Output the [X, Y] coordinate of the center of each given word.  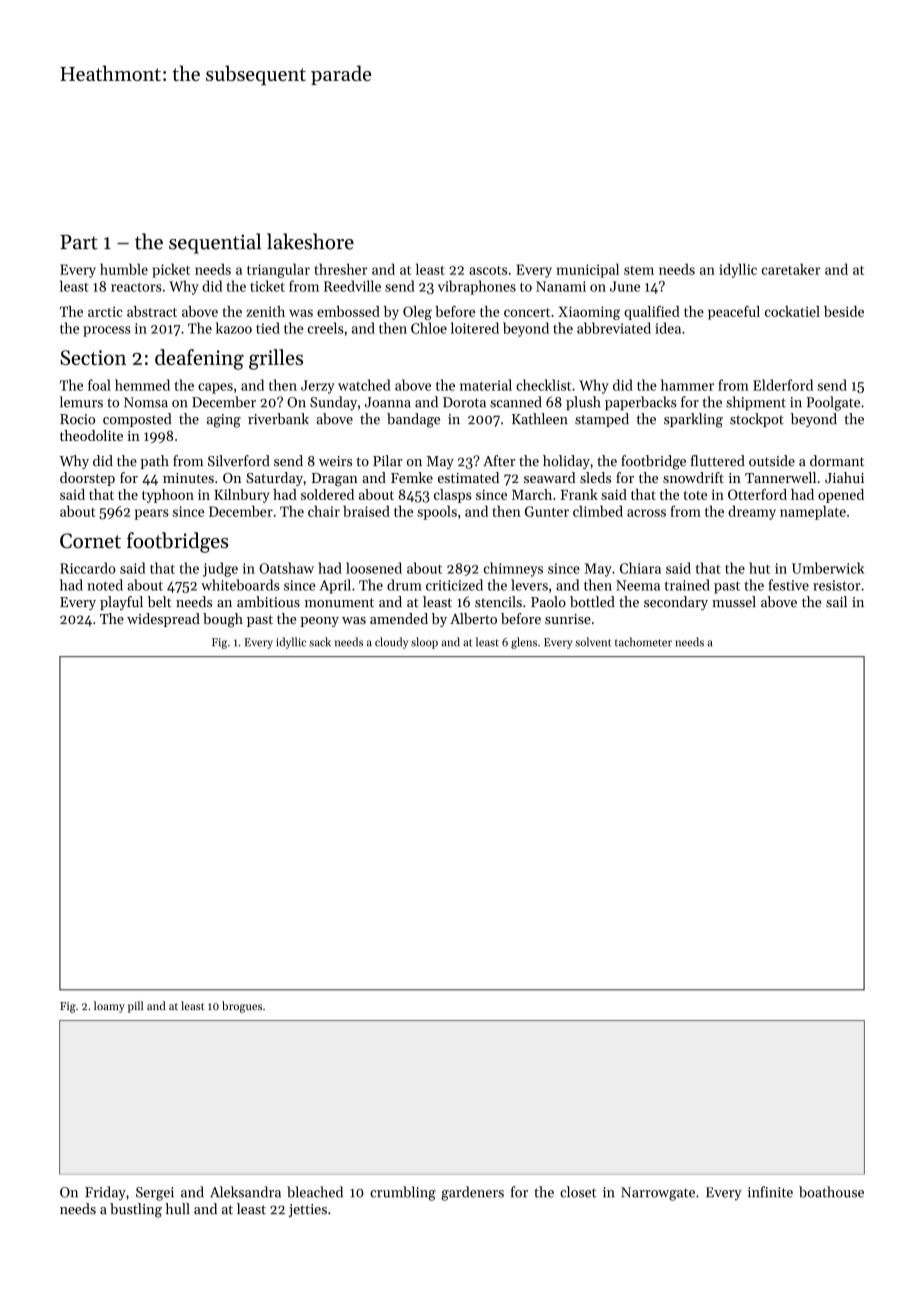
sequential [215, 243]
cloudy [391, 643]
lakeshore [310, 241]
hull [177, 1209]
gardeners [472, 1193]
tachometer [643, 642]
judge [220, 569]
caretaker [791, 269]
